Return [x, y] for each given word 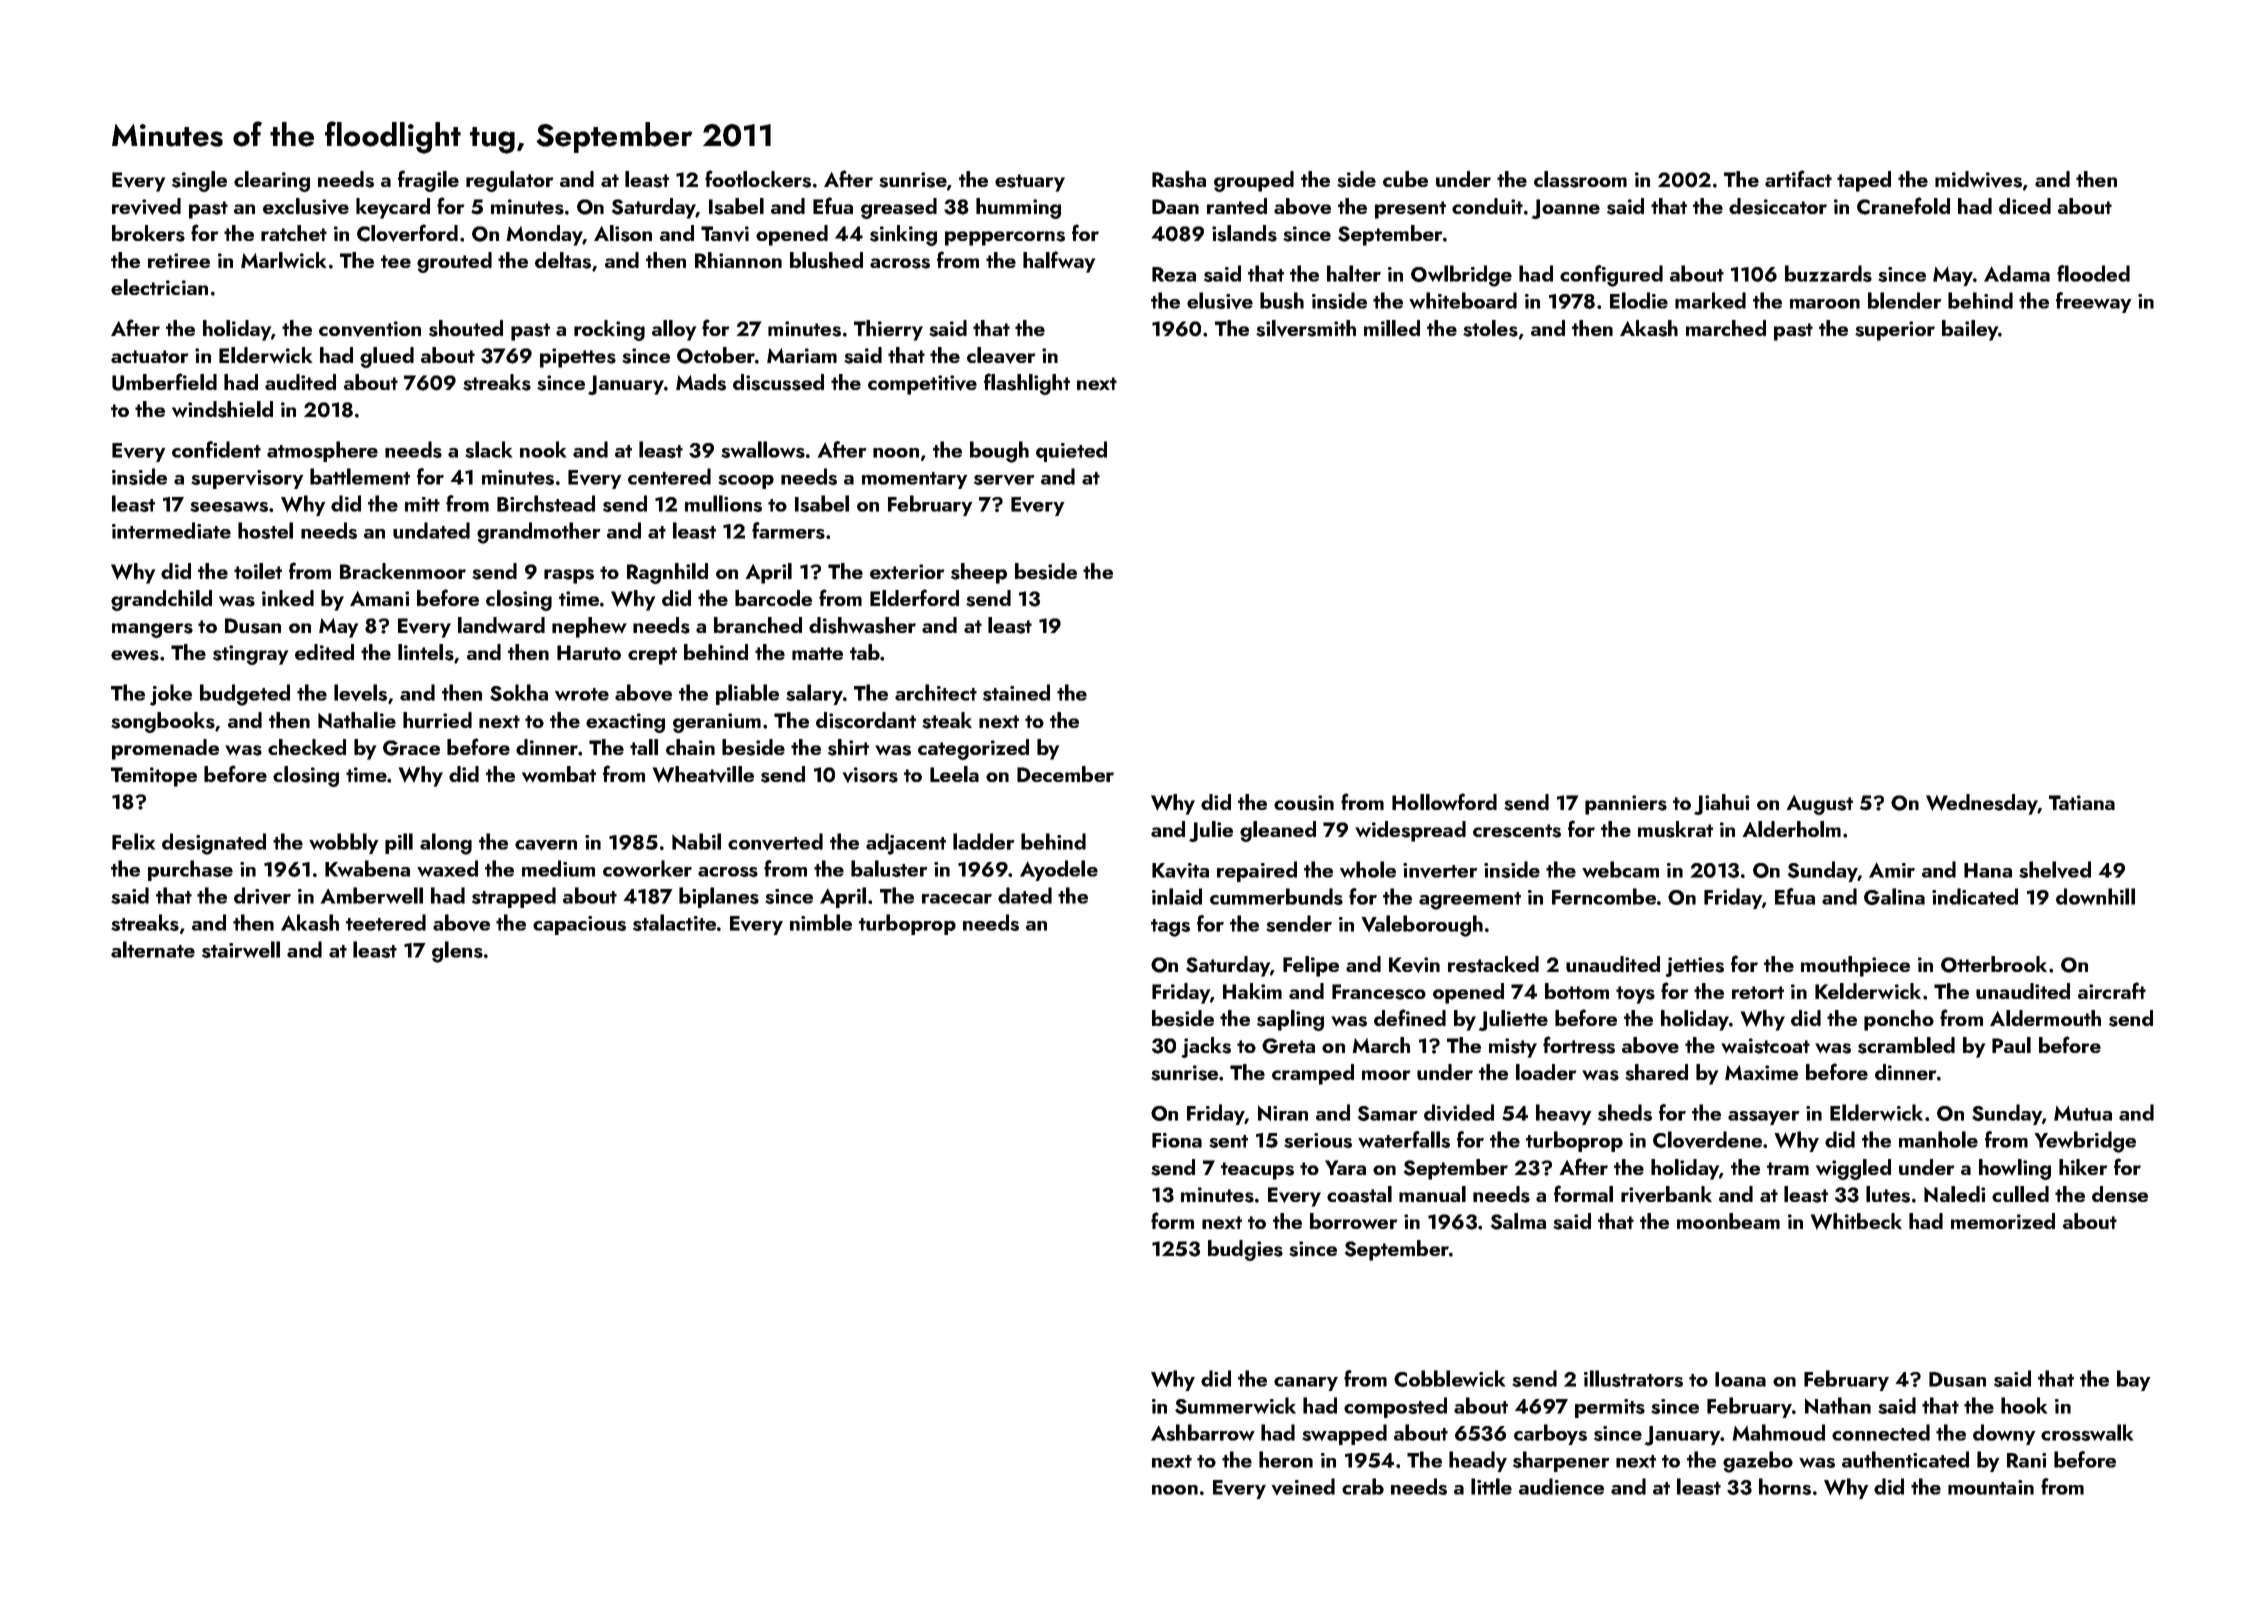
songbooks [163, 722]
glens [457, 952]
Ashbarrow [1203, 1432]
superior [1895, 331]
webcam [1620, 869]
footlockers [758, 179]
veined [1303, 1486]
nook [543, 449]
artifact [1798, 178]
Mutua [2083, 1113]
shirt [848, 747]
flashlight [1027, 384]
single [199, 181]
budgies [1245, 1250]
